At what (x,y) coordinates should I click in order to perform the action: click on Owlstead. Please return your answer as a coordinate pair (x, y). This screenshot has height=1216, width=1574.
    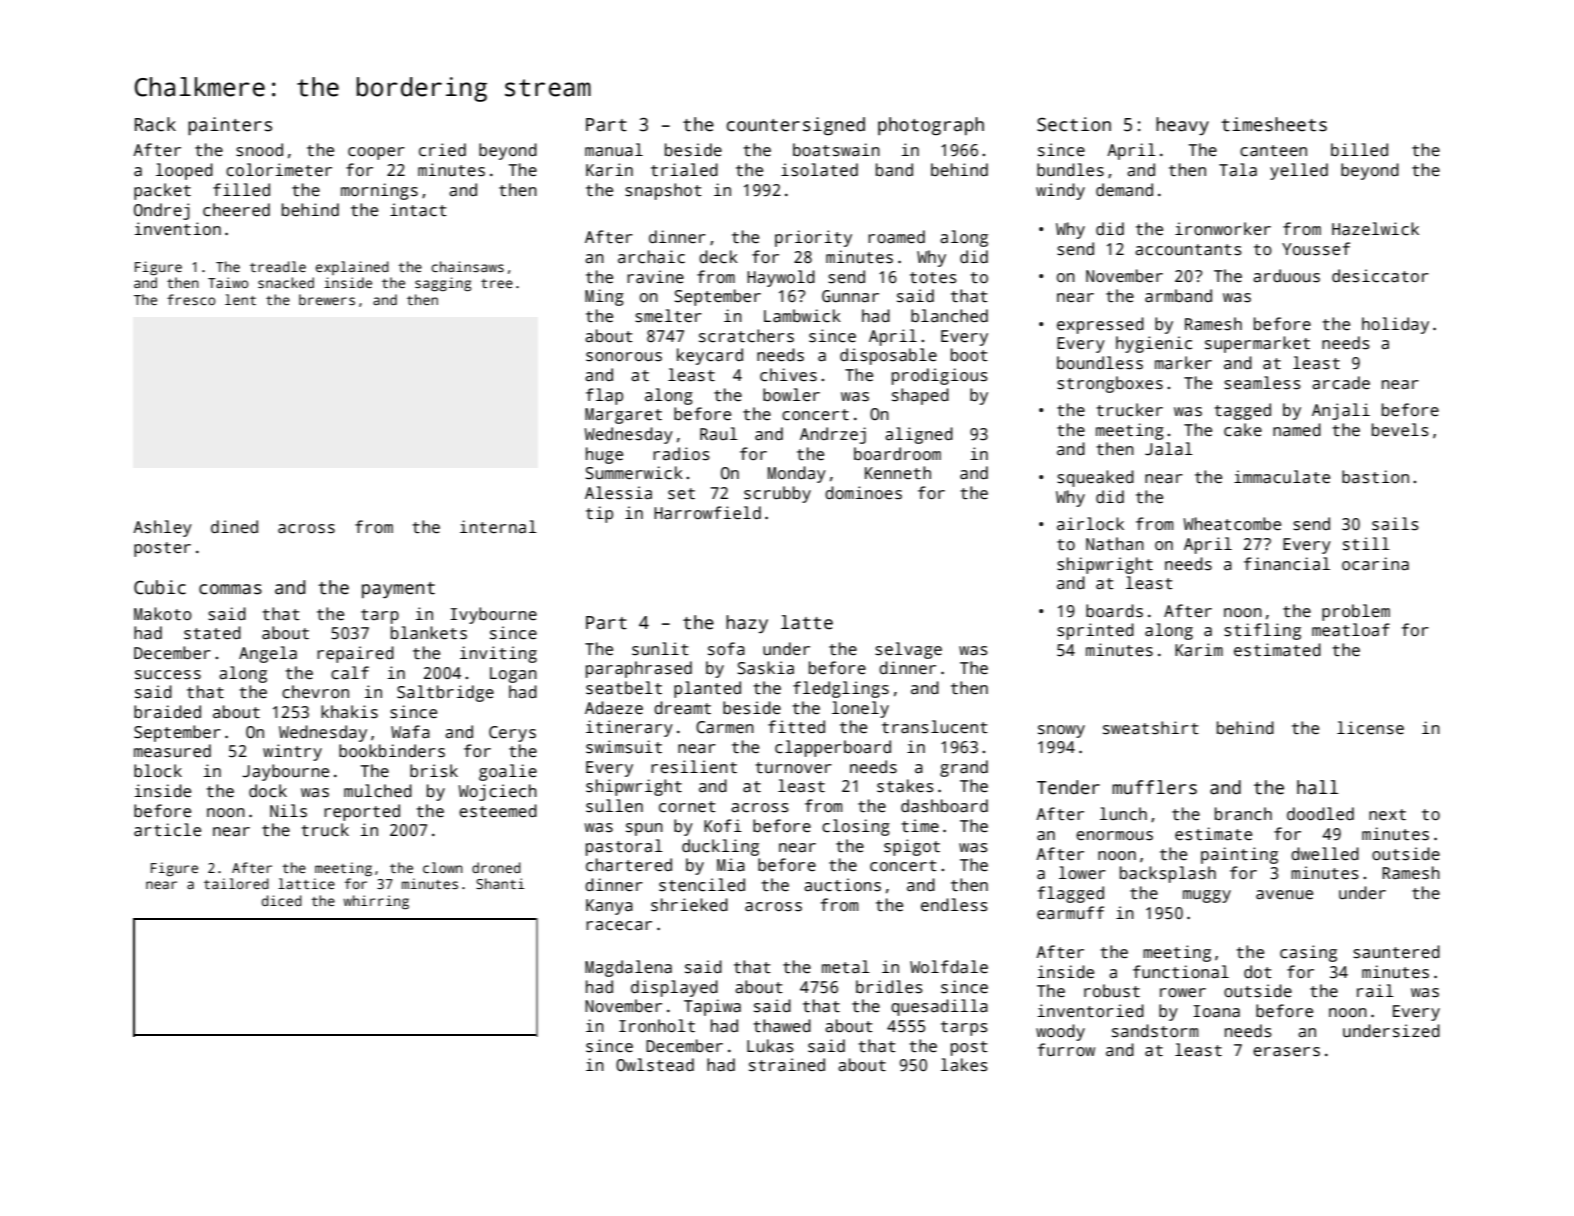
    Looking at the image, I should click on (655, 1065).
